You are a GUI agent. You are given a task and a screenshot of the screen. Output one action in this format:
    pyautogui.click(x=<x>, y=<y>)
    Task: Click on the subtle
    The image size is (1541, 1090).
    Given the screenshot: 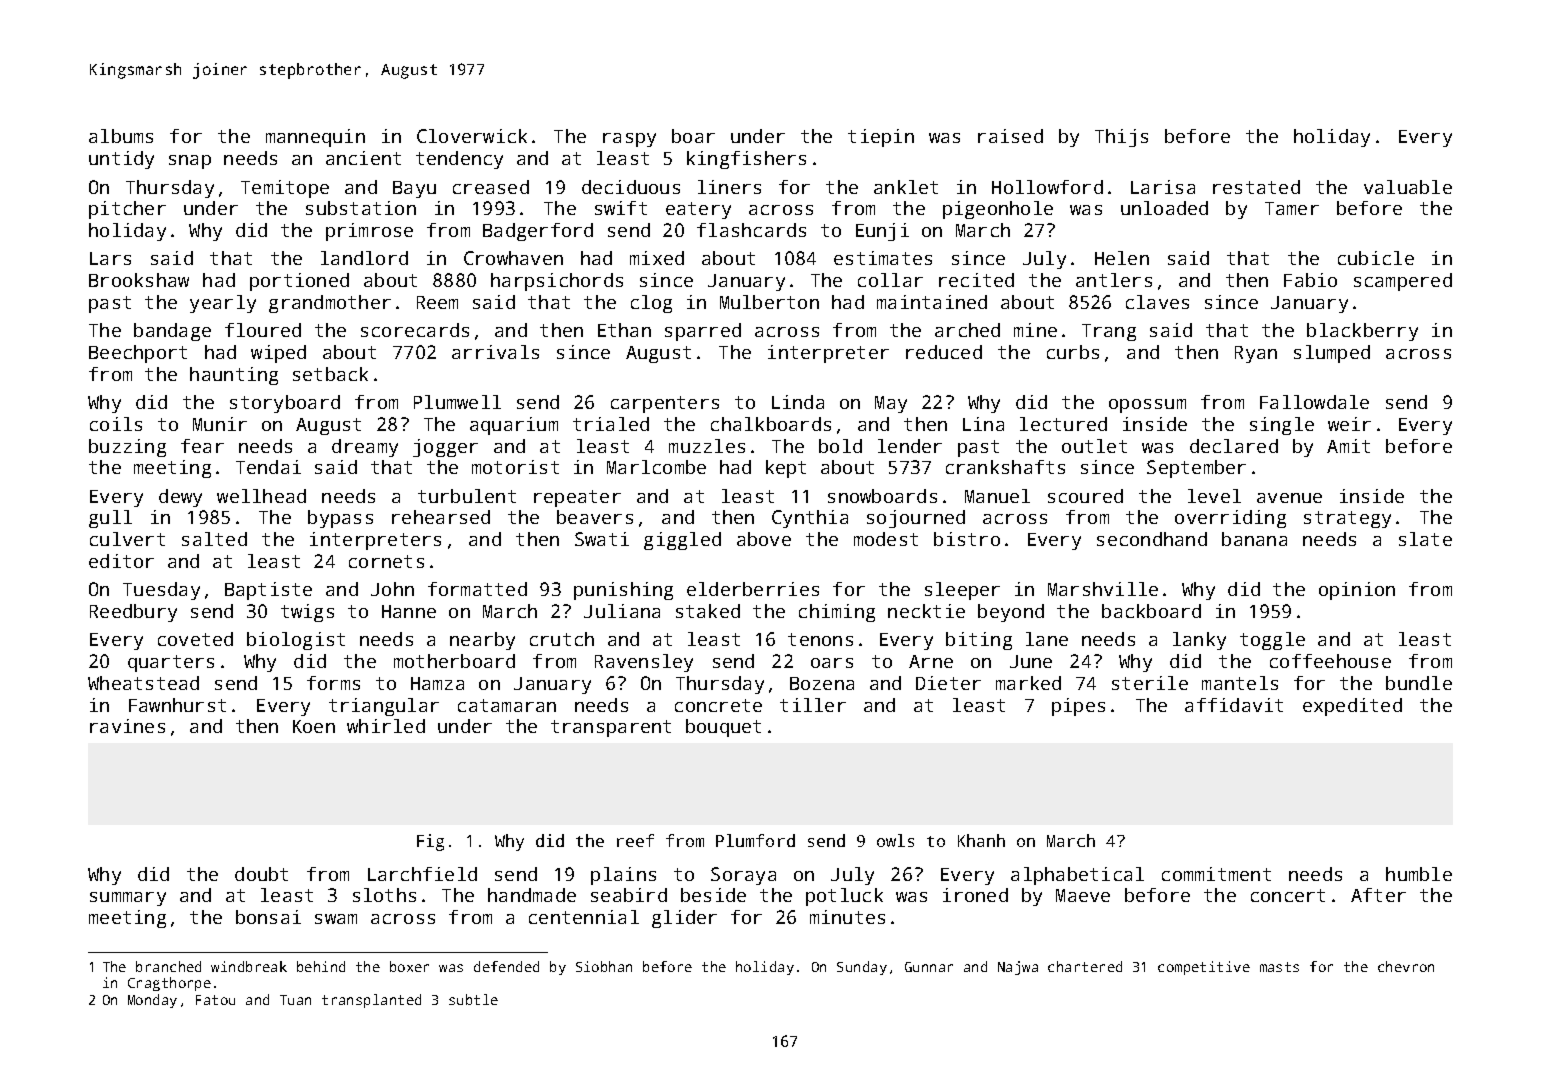 What is the action you would take?
    pyautogui.click(x=473, y=999)
